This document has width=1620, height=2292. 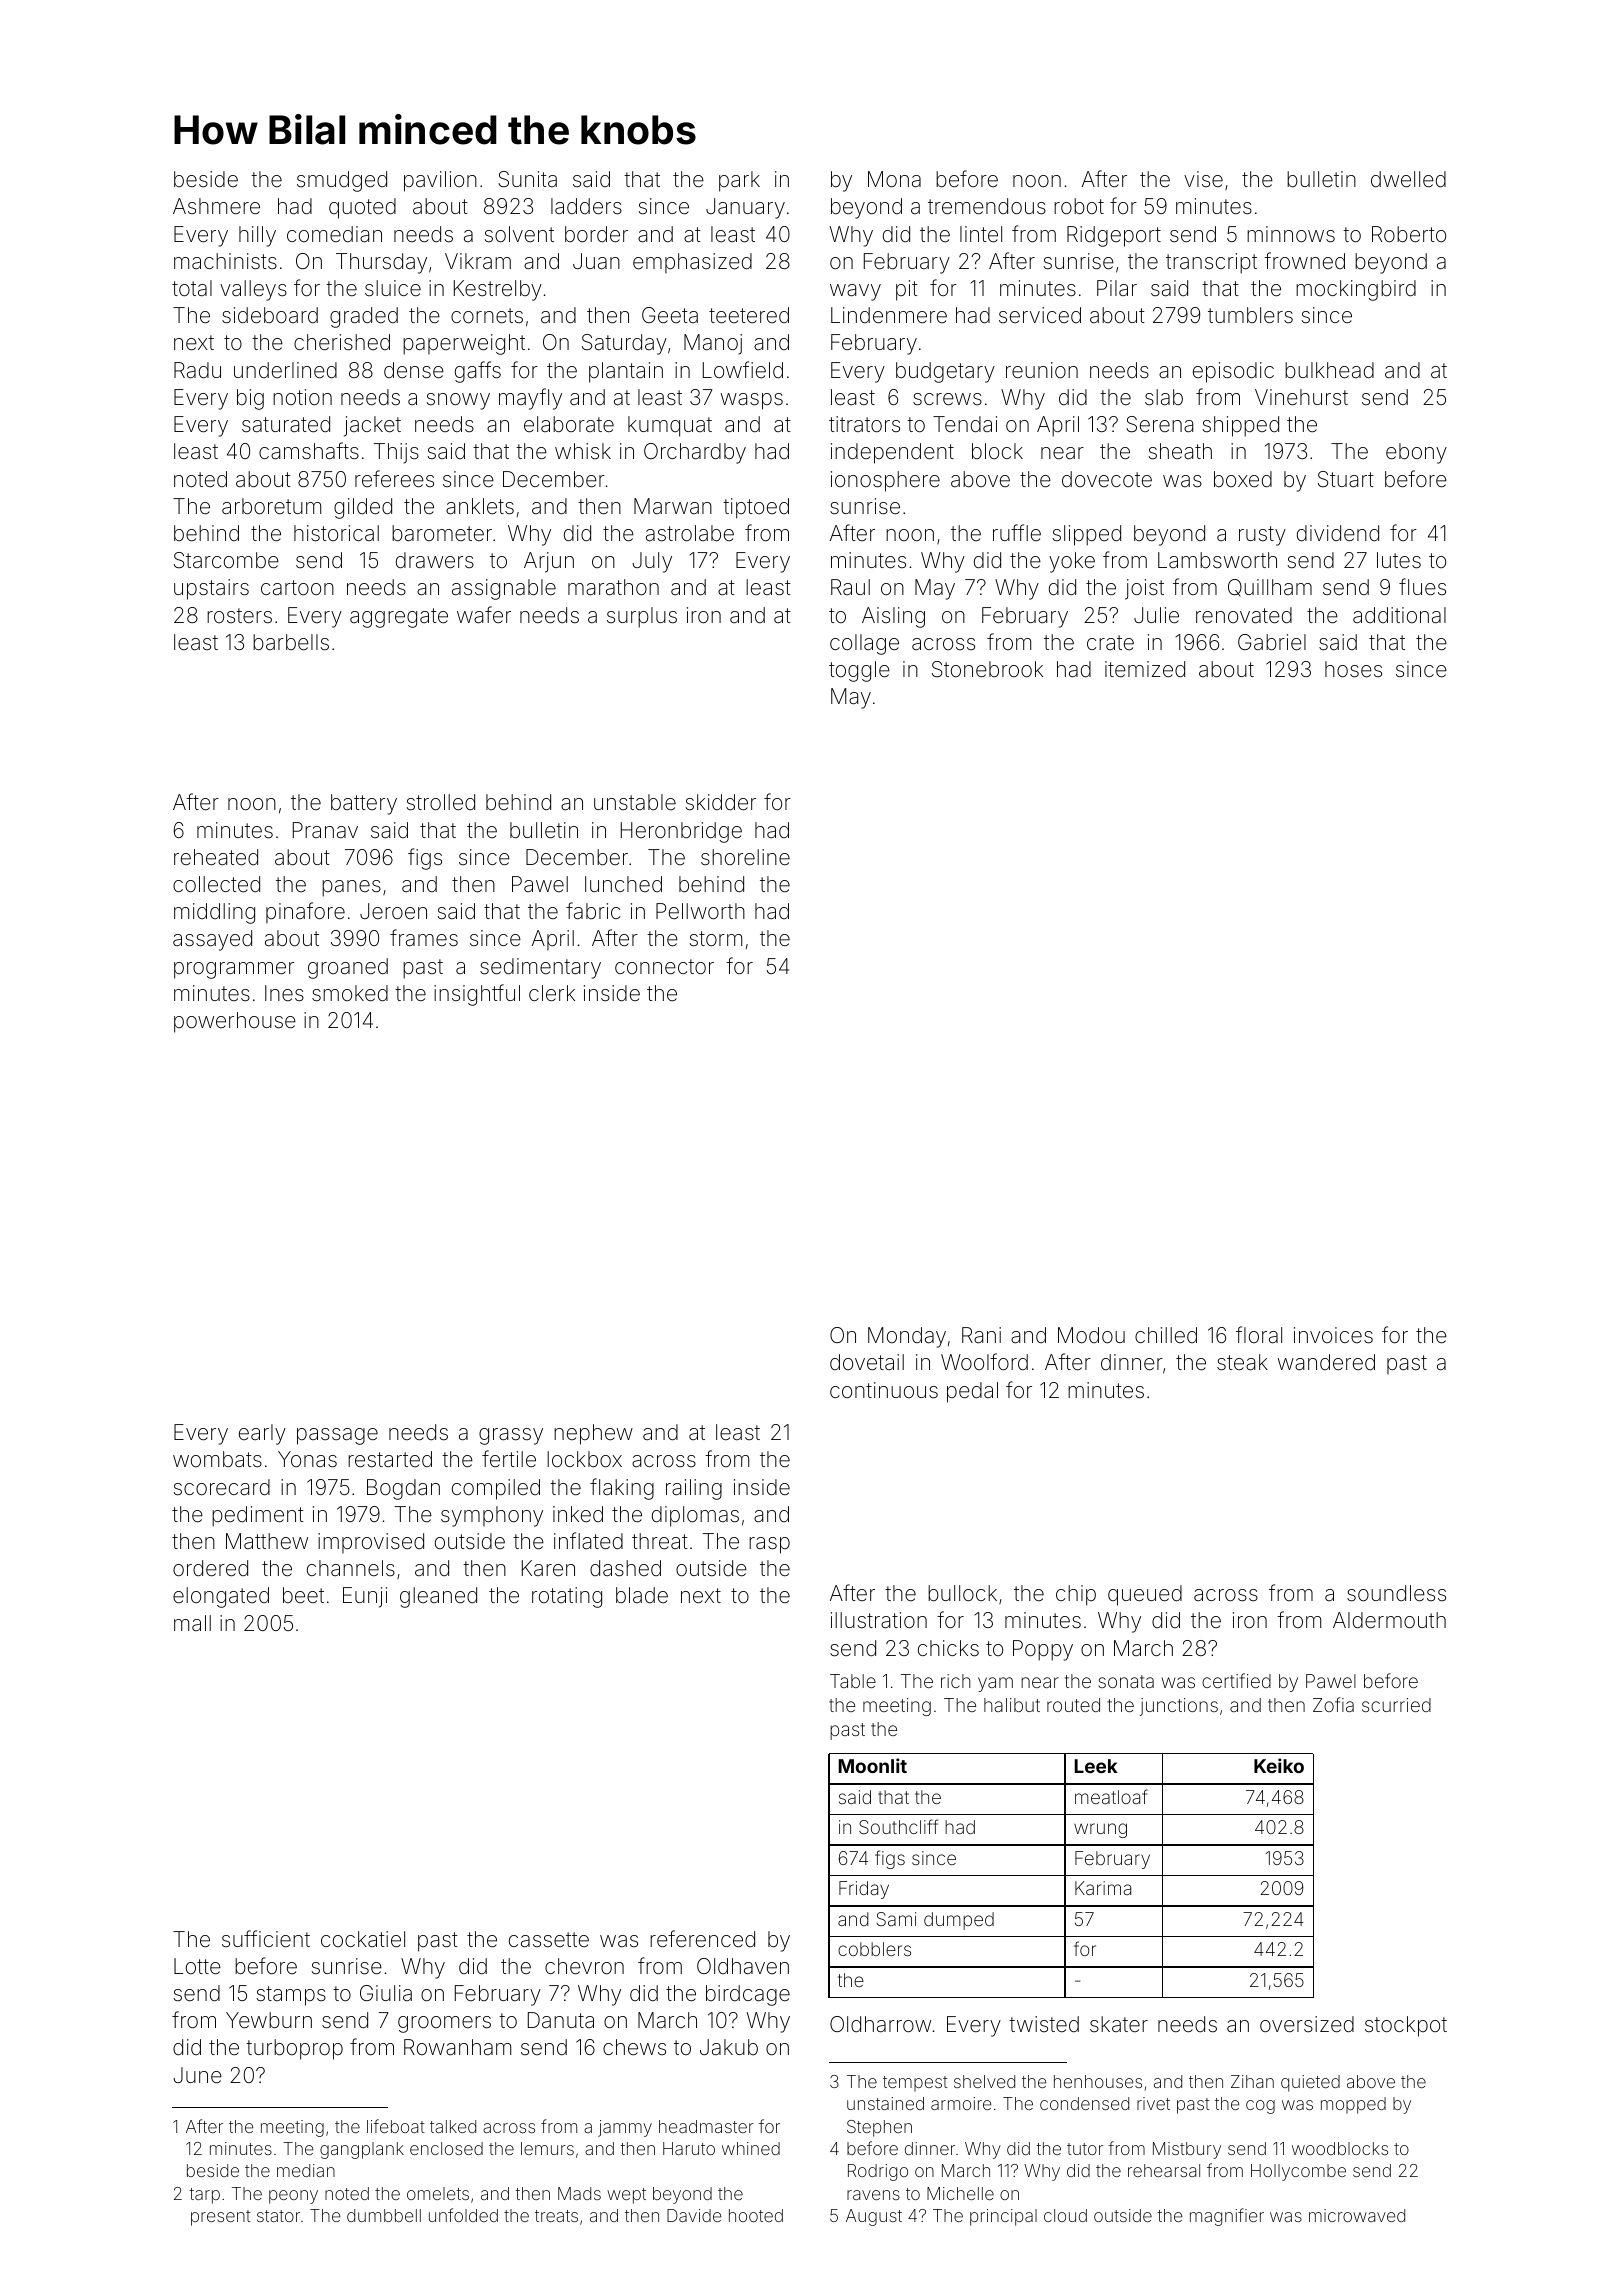 What do you see at coordinates (864, 1890) in the document?
I see `Friday` at bounding box center [864, 1890].
